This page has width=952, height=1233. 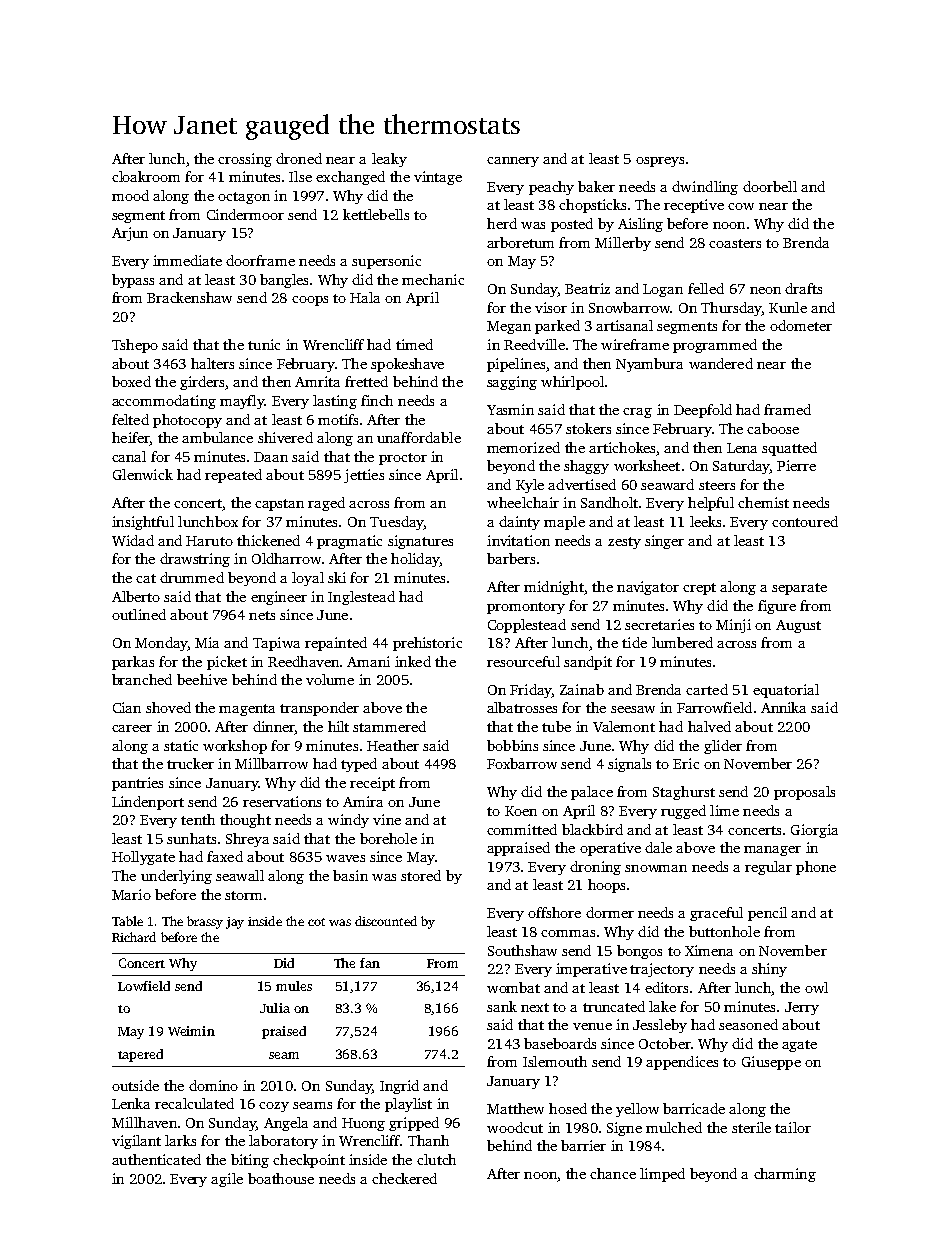 What do you see at coordinates (427, 644) in the page?
I see `prehistoric` at bounding box center [427, 644].
